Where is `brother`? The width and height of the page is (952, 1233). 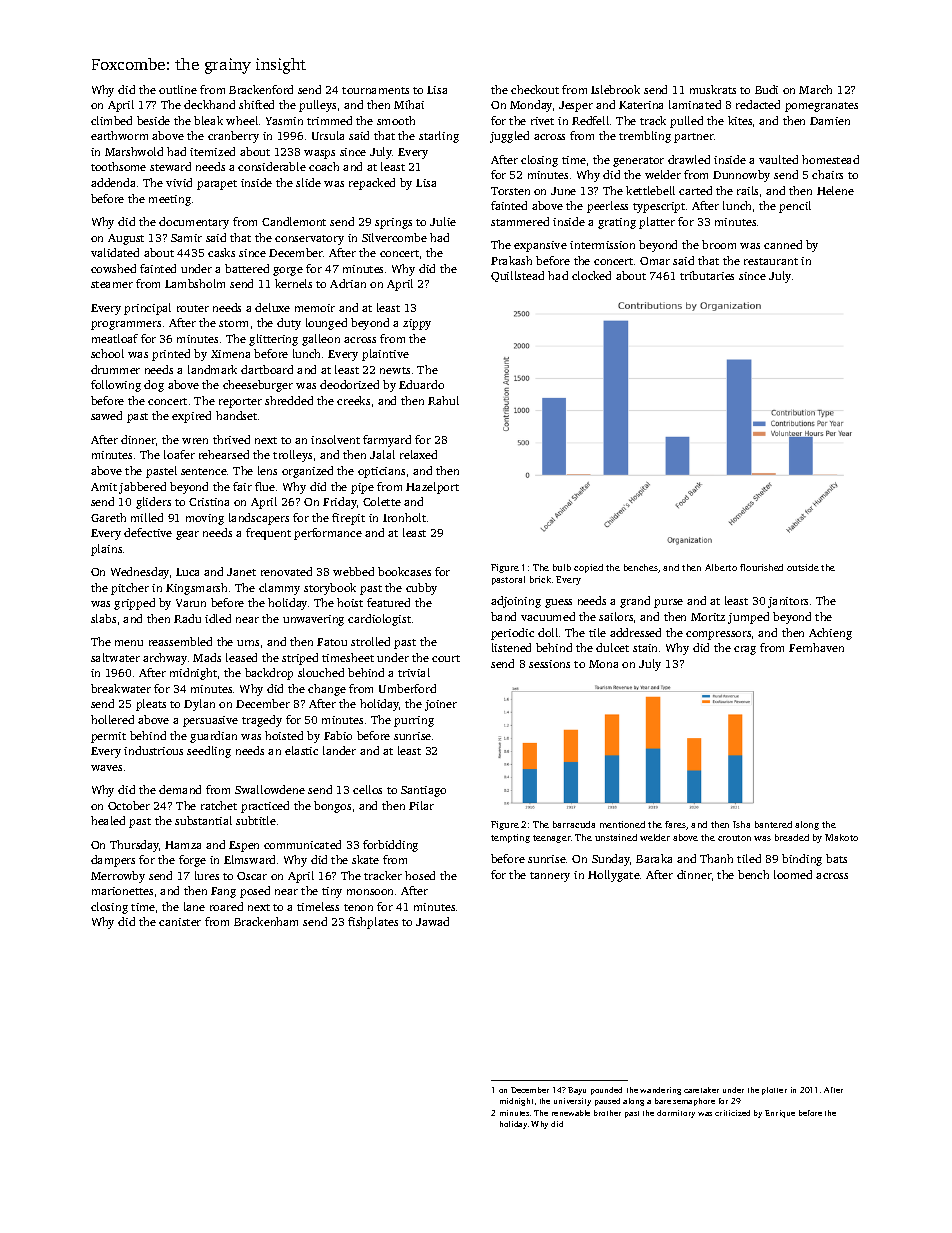 brother is located at coordinates (607, 1113).
